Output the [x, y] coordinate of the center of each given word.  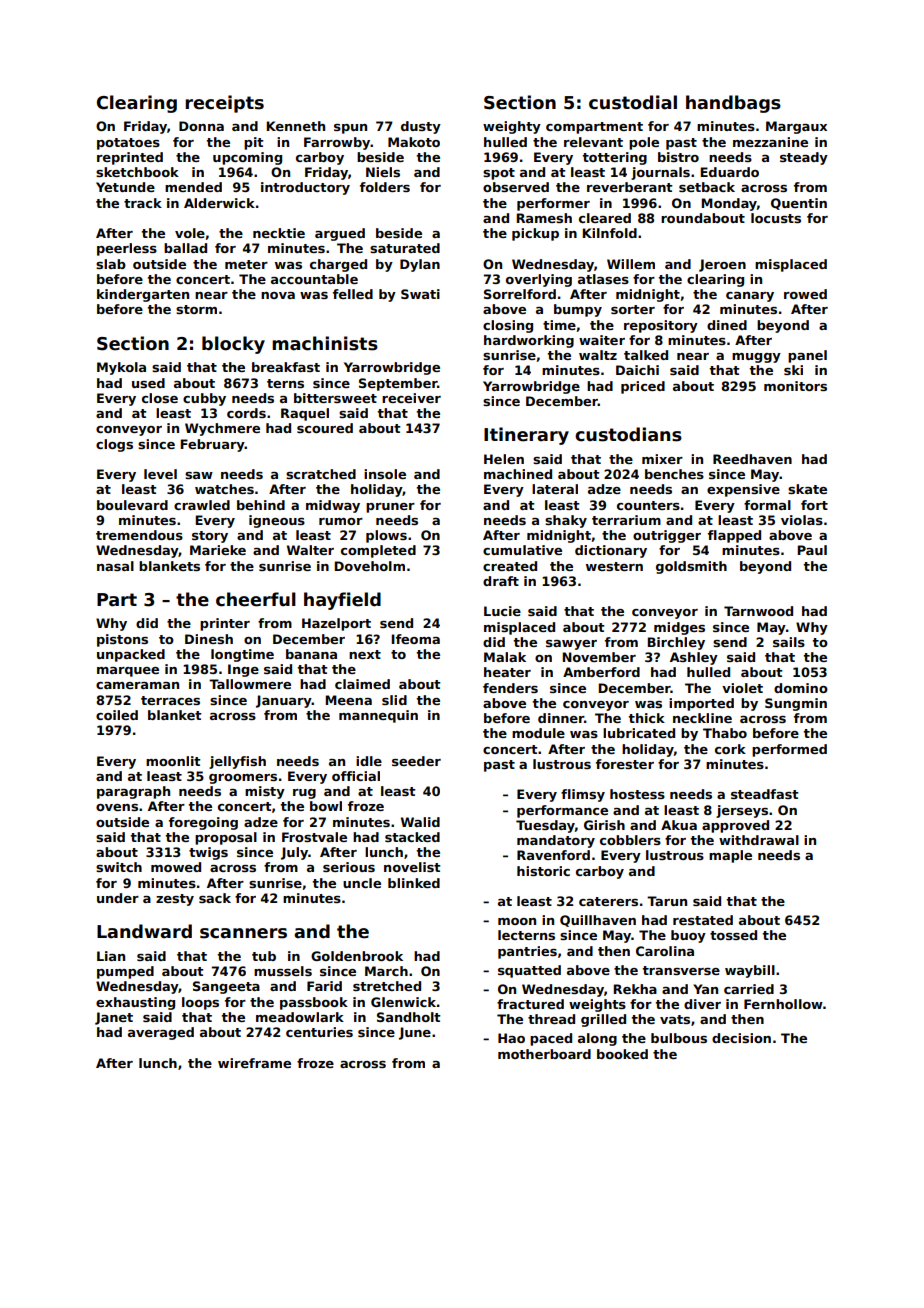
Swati [420, 294]
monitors [795, 386]
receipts [224, 104]
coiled [117, 715]
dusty [421, 127]
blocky [233, 345]
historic [543, 871]
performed [789, 750]
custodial [633, 102]
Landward [144, 931]
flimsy [583, 795]
